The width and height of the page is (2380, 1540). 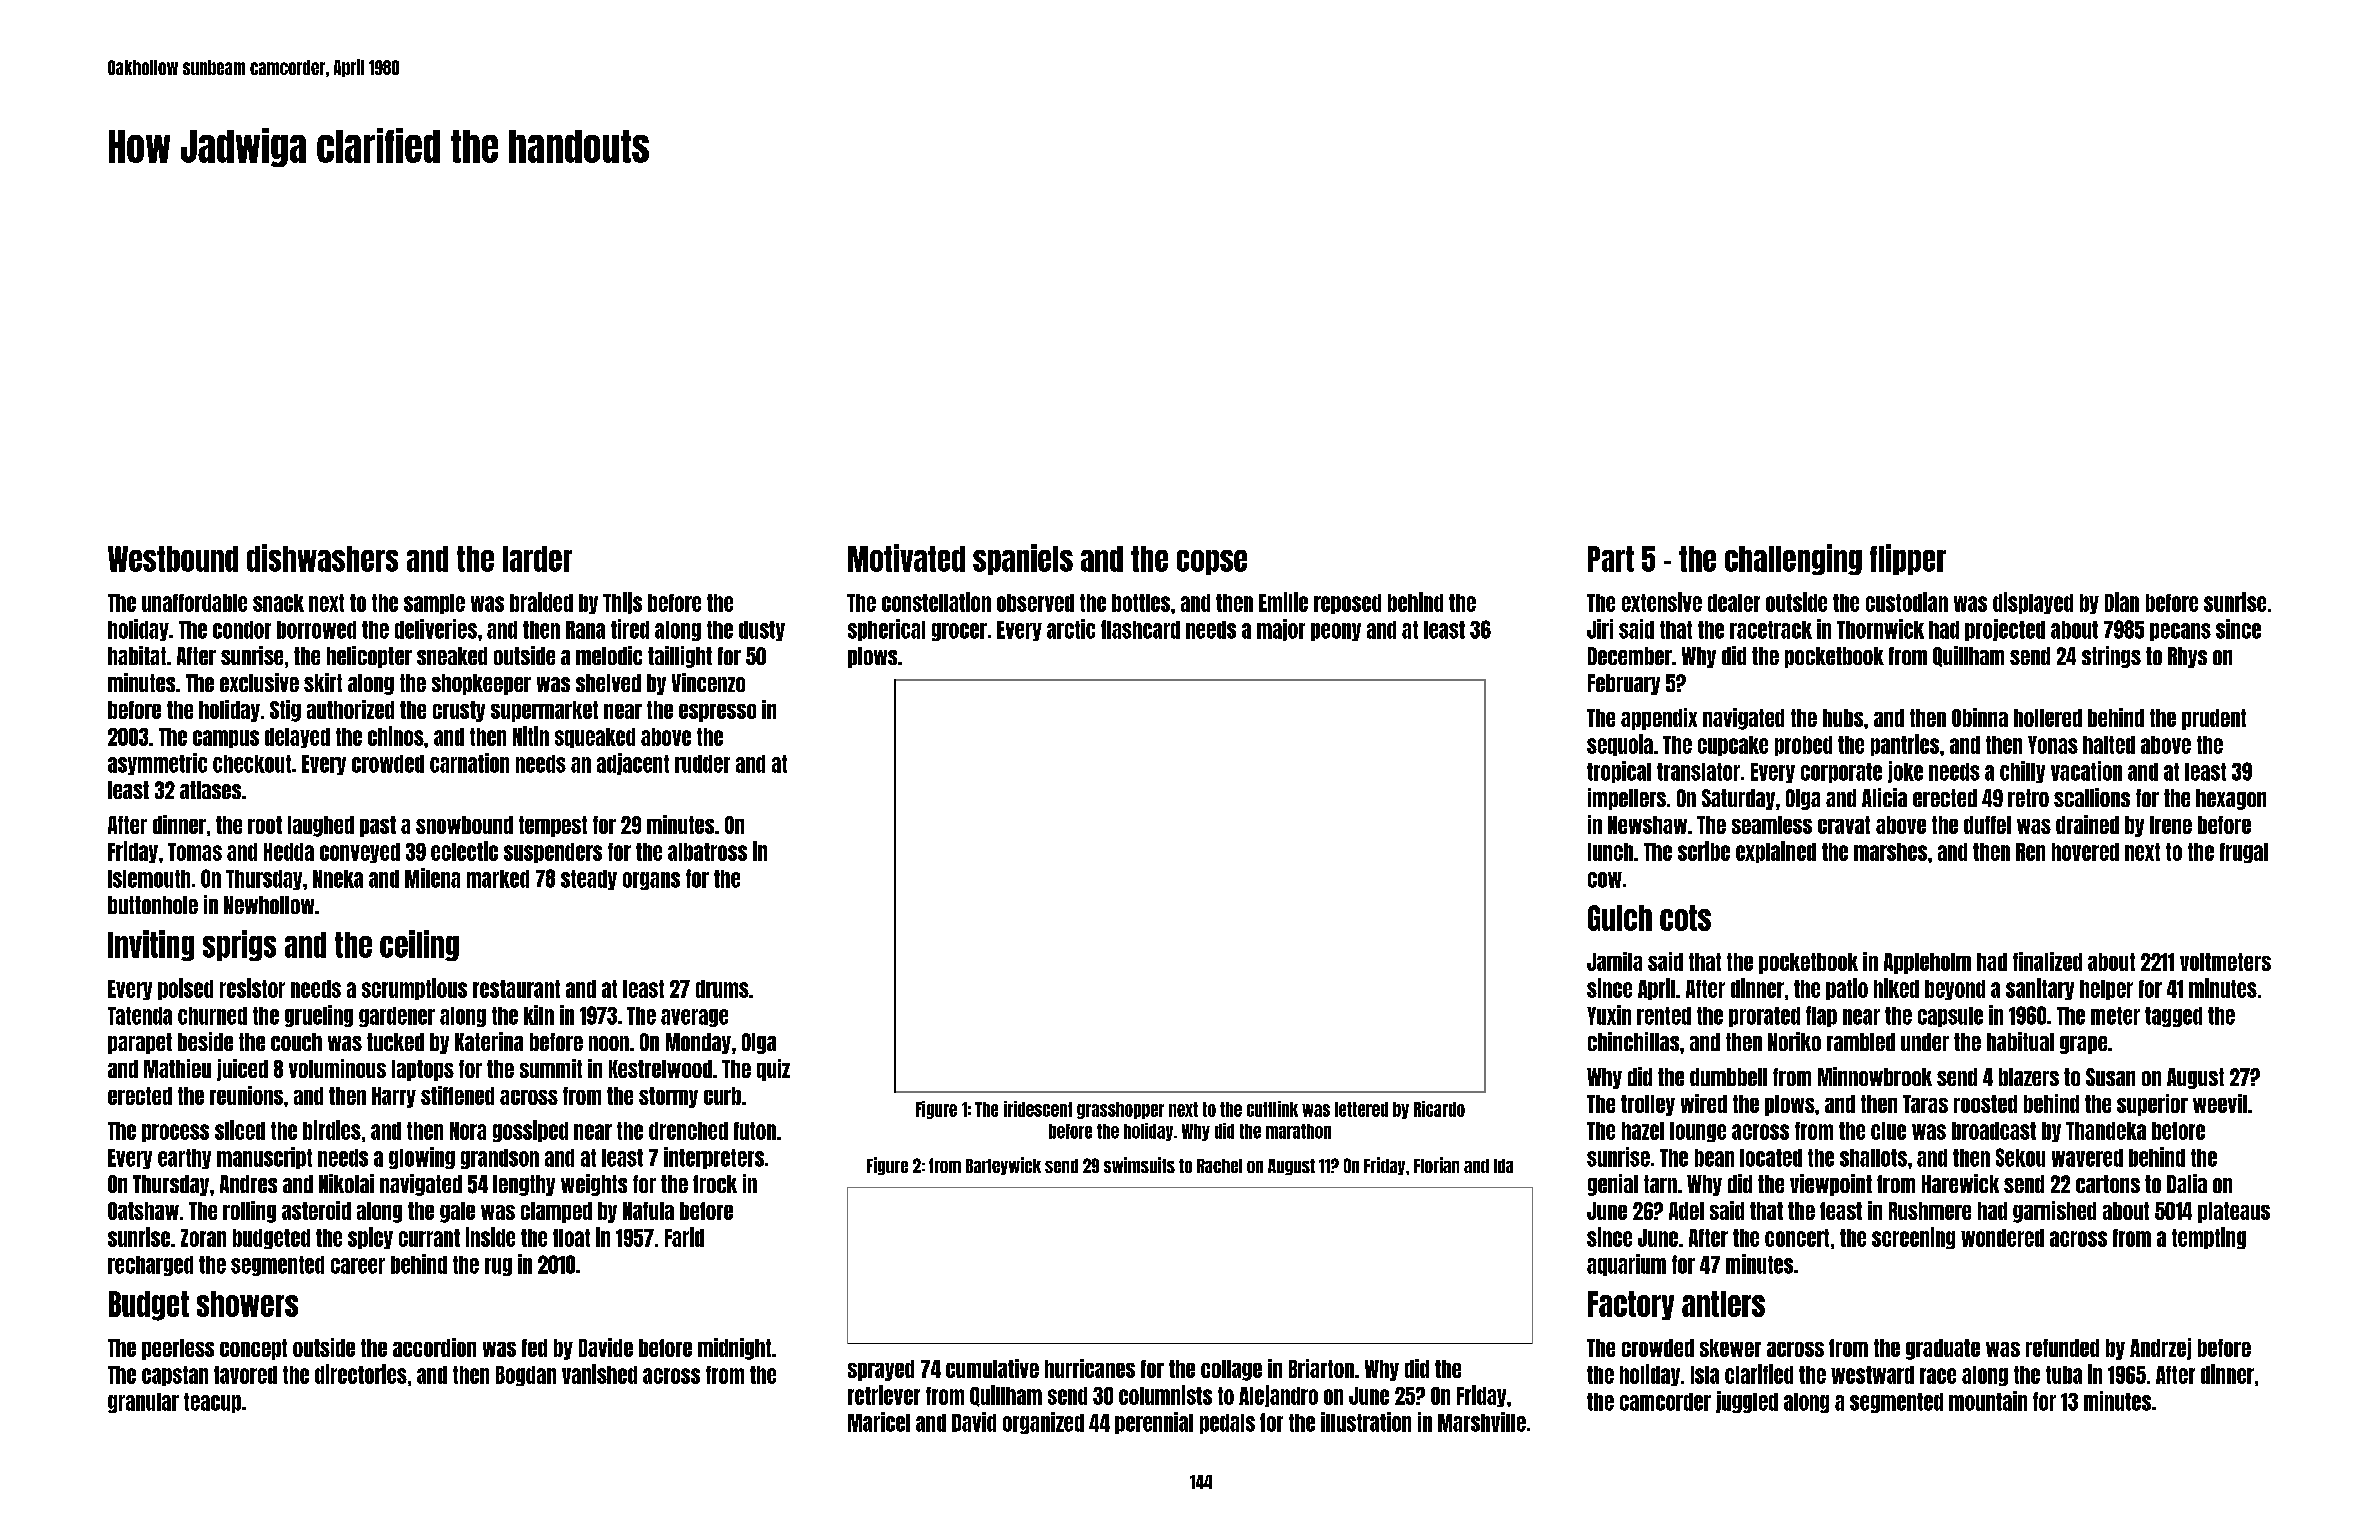 I want to click on frugal, so click(x=2244, y=853).
